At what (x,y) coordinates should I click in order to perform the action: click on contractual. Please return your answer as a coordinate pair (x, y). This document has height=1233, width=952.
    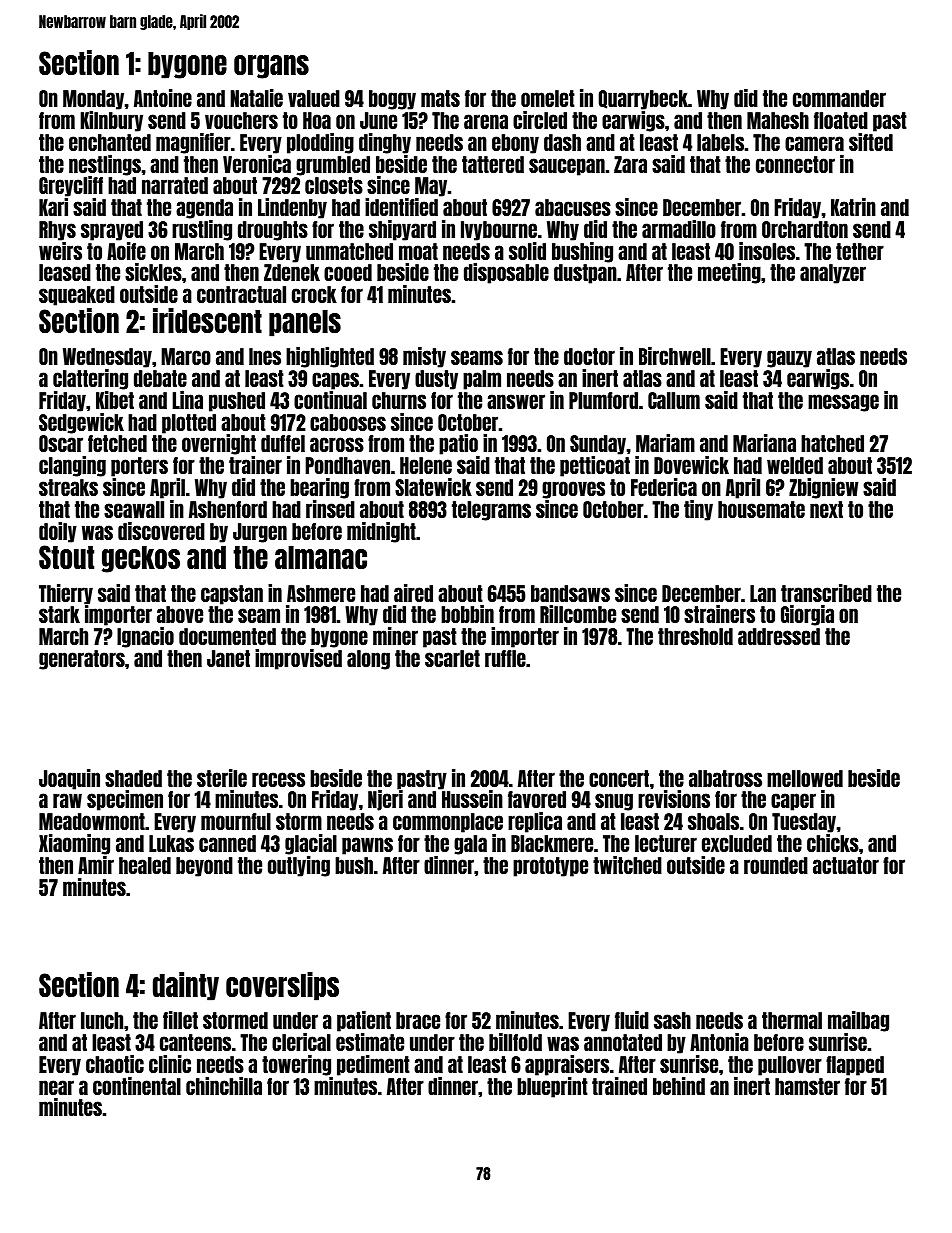
    Looking at the image, I should click on (241, 294).
